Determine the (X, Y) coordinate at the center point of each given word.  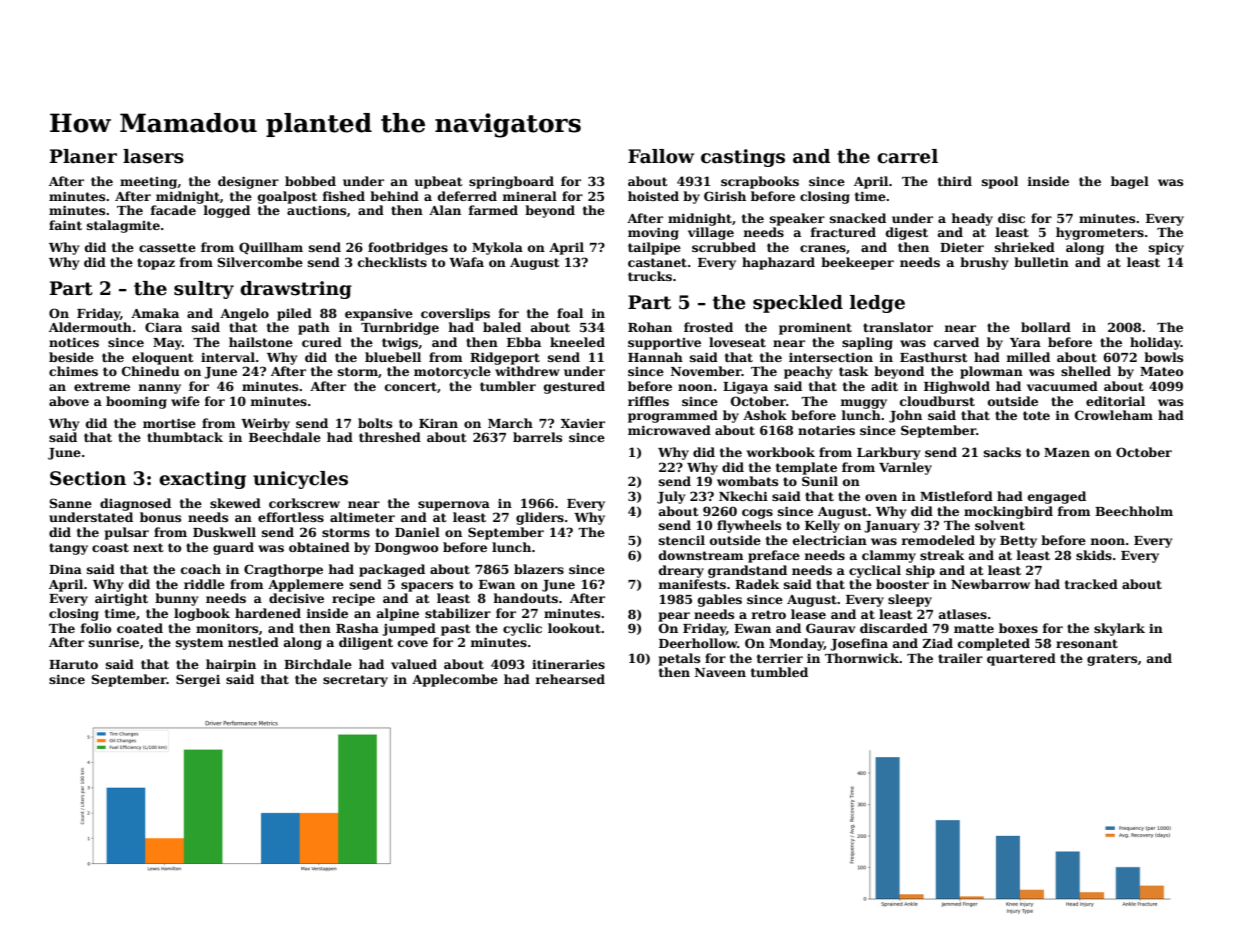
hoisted (653, 196)
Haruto (73, 664)
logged (226, 211)
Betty (1018, 542)
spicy (1166, 248)
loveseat (737, 342)
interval (228, 357)
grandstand (747, 571)
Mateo (1161, 371)
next (148, 547)
